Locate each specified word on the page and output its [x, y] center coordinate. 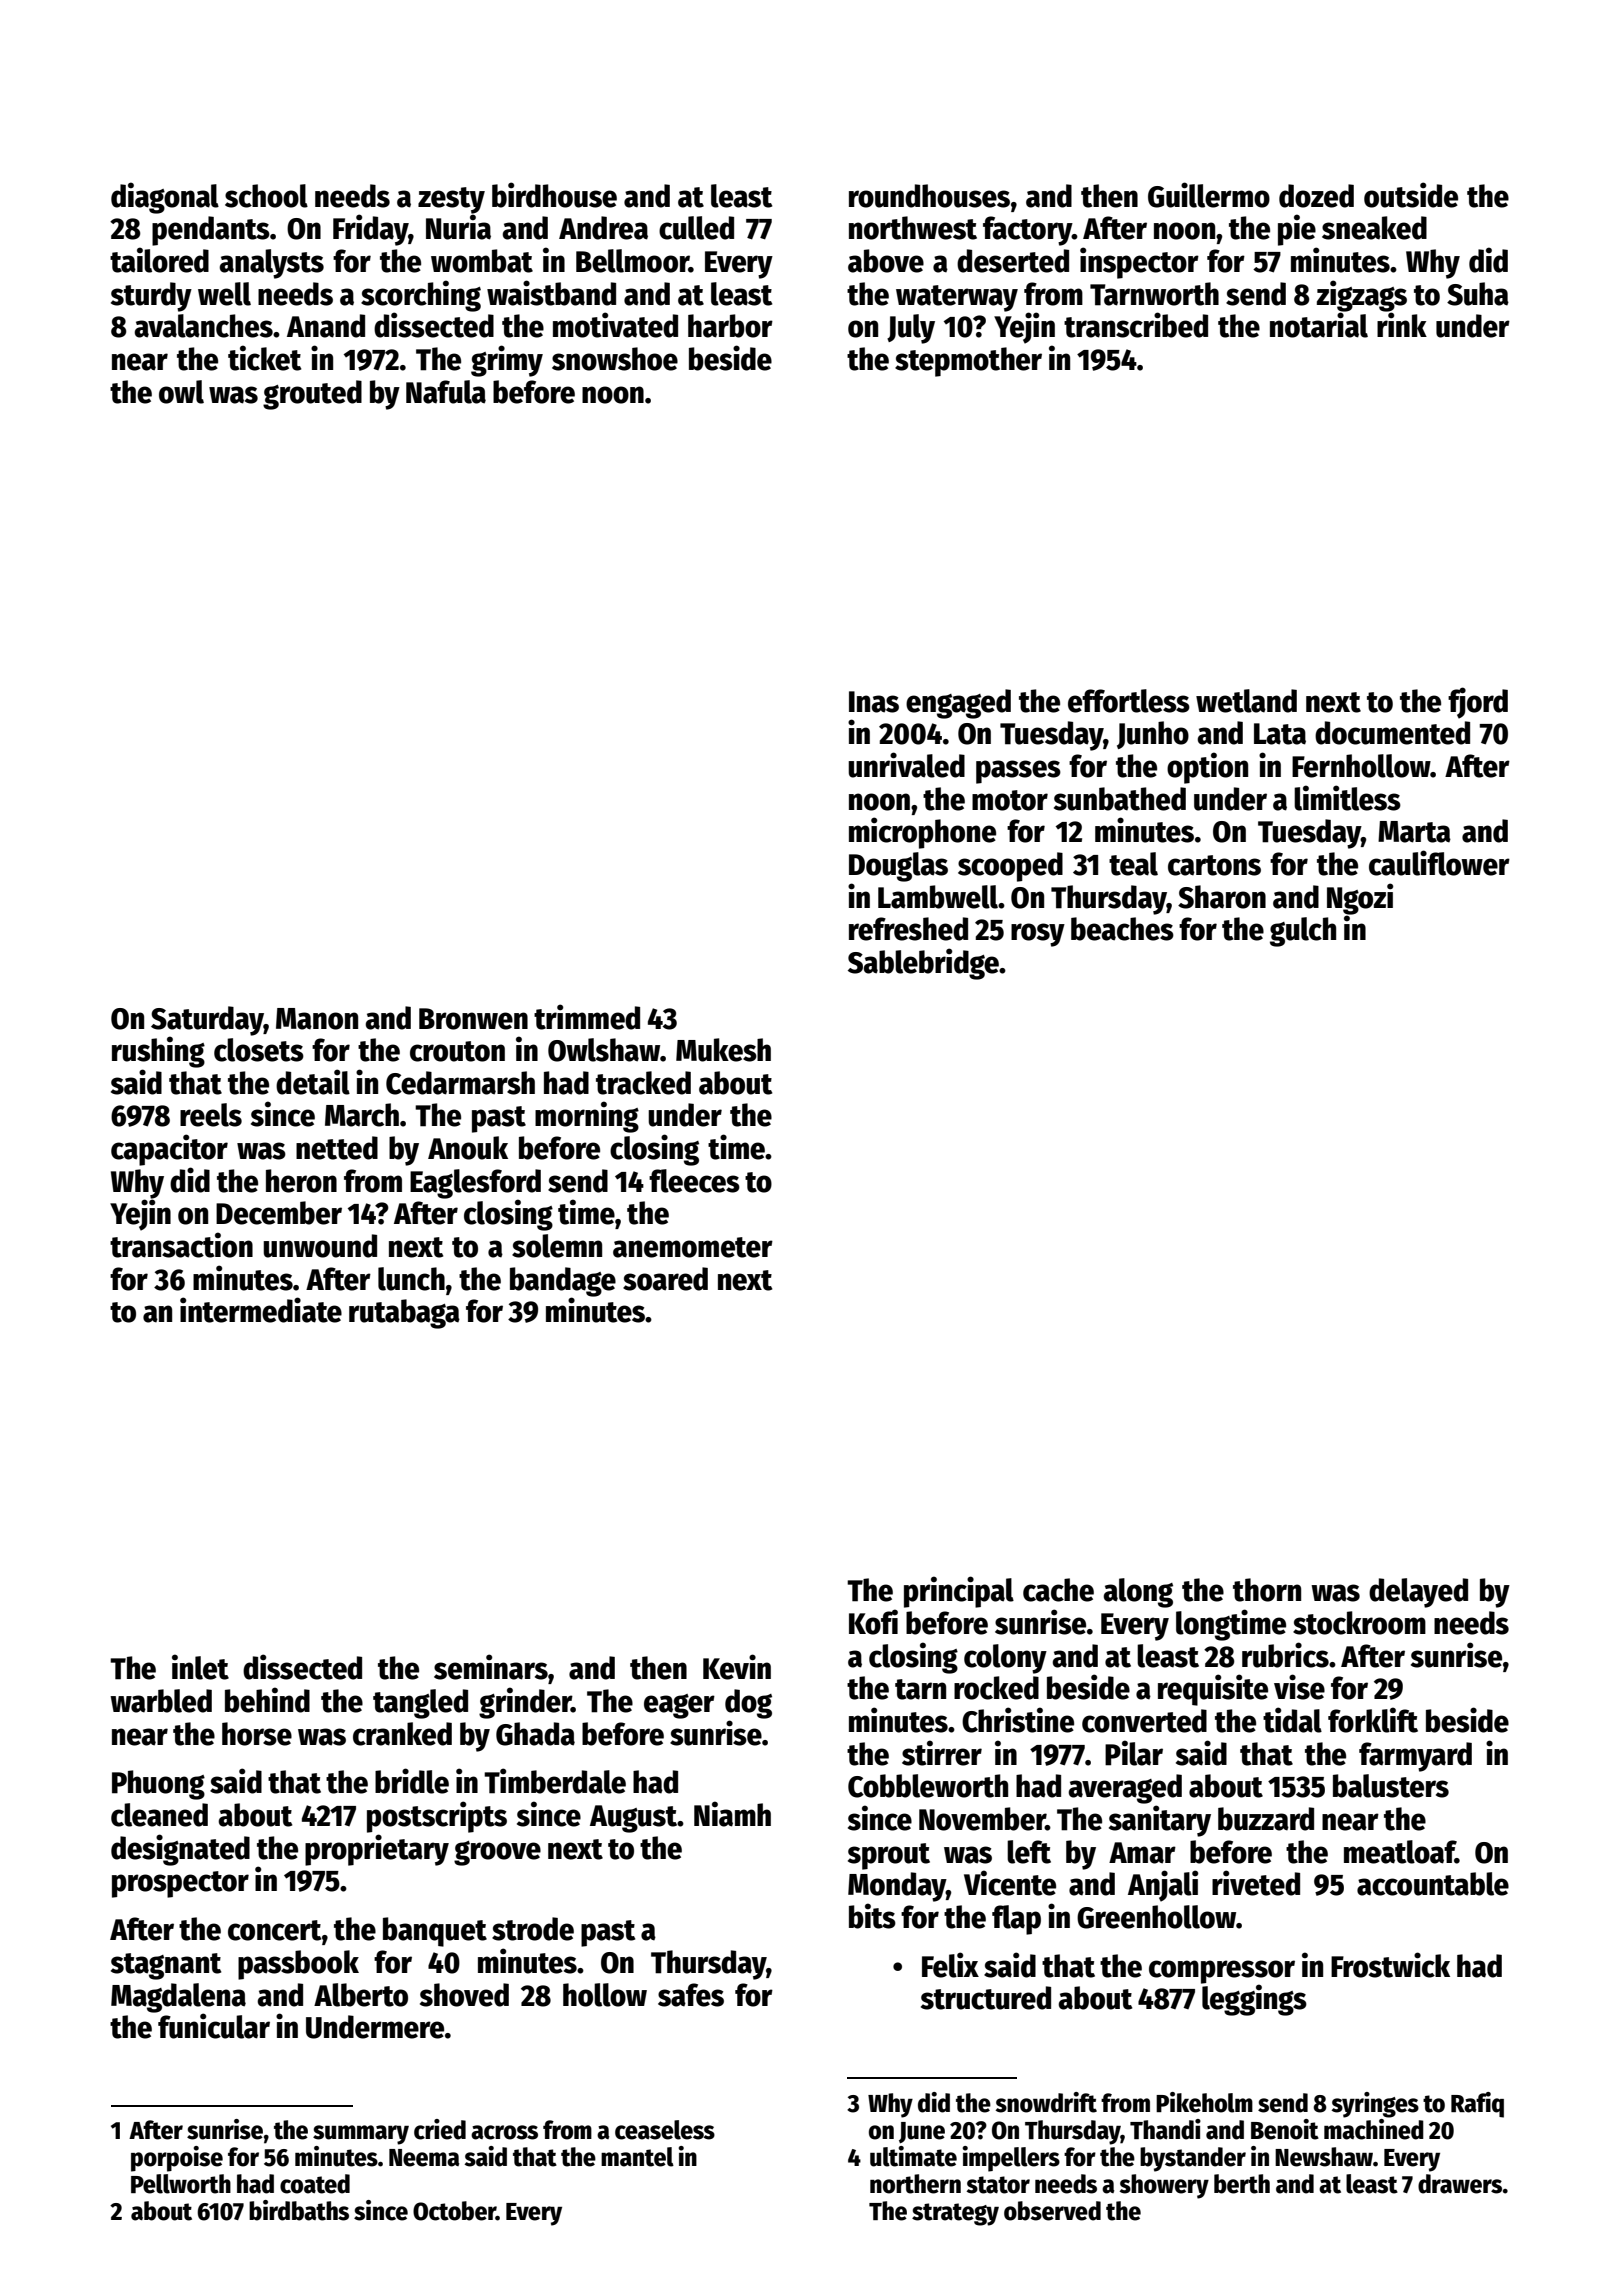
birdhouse [554, 195]
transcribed [1136, 325]
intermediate [261, 1310]
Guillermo [1209, 195]
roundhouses [929, 196]
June [922, 2132]
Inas [874, 702]
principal [959, 1592]
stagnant [166, 1966]
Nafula [446, 392]
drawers [1460, 2184]
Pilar [1134, 1753]
